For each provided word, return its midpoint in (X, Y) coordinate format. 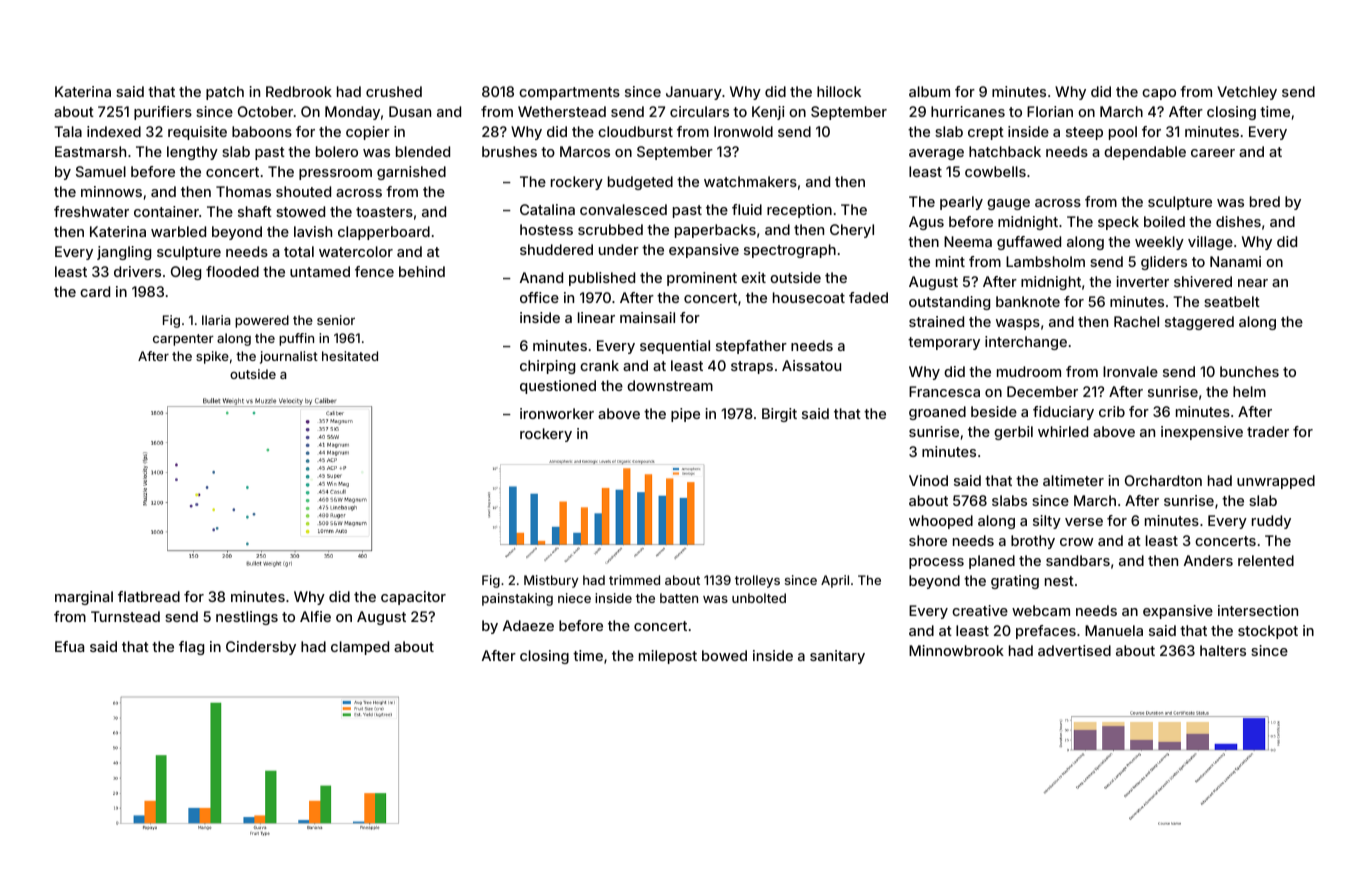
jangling (124, 253)
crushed (394, 91)
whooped (941, 522)
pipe (685, 415)
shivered (1203, 281)
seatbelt (1232, 301)
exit (753, 277)
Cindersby (261, 648)
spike (212, 357)
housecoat (809, 297)
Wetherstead (562, 111)
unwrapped (1276, 482)
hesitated (350, 356)
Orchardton (1163, 480)
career (1213, 153)
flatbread (149, 596)
